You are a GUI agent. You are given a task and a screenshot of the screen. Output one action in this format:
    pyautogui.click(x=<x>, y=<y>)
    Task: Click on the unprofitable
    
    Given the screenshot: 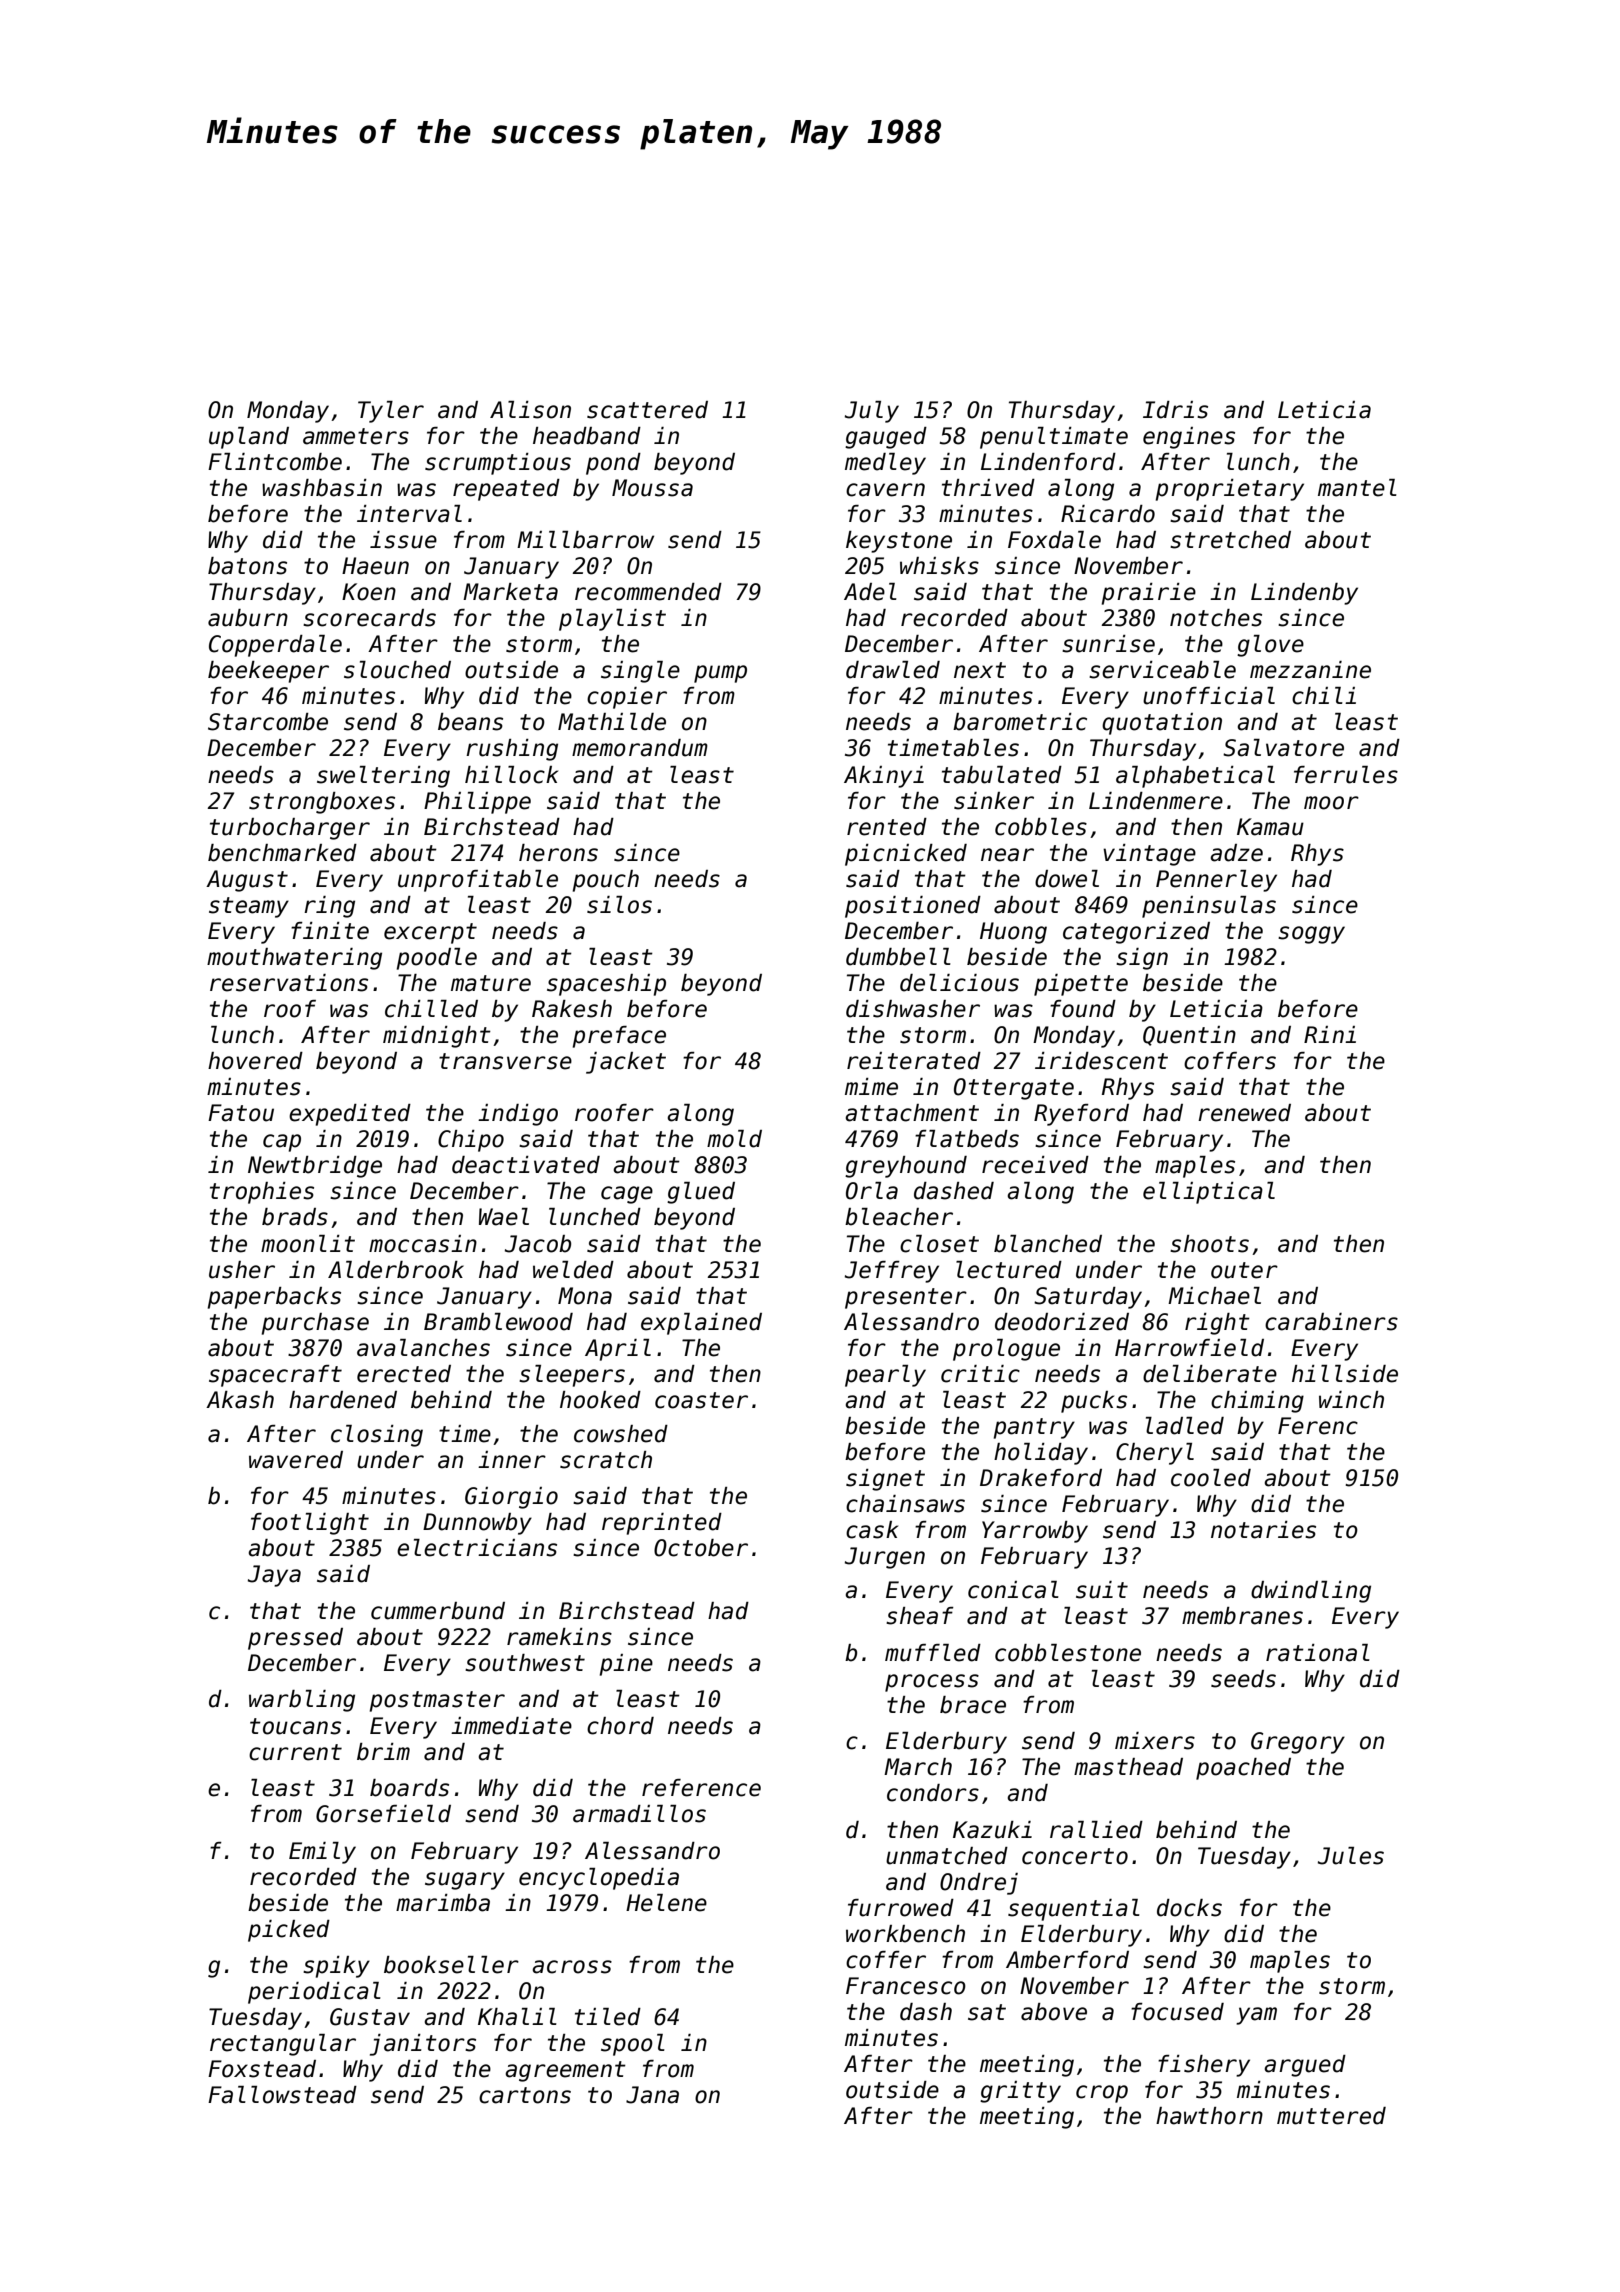 What is the action you would take?
    pyautogui.click(x=478, y=881)
